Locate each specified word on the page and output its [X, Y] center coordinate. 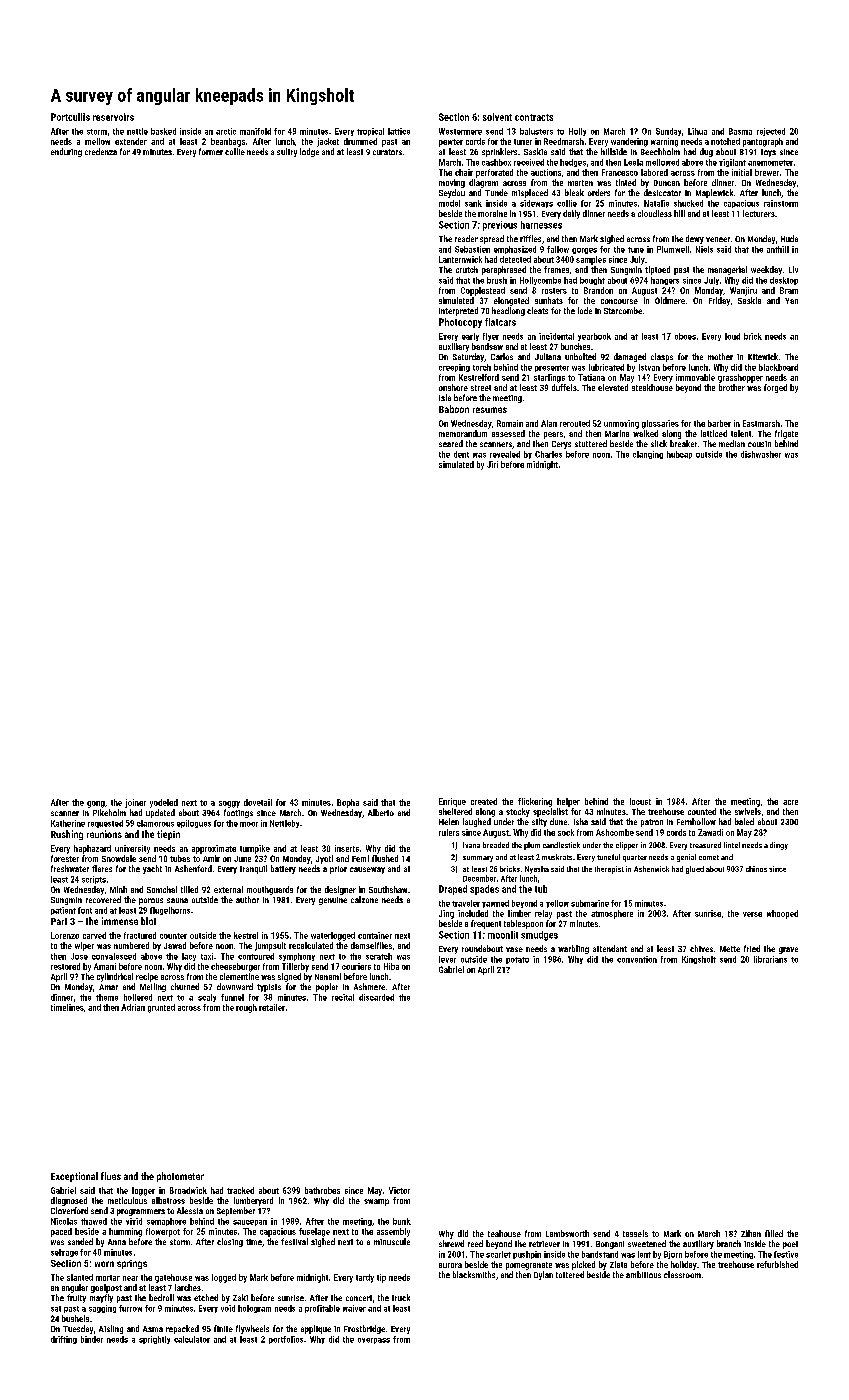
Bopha [348, 803]
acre [790, 802]
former [211, 151]
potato [517, 960]
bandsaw [487, 346]
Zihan [751, 1233]
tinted [626, 182]
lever [447, 959]
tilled [189, 889]
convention [637, 959]
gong [96, 804]
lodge [309, 152]
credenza [101, 151]
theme [107, 997]
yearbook [594, 337]
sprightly [154, 1340]
